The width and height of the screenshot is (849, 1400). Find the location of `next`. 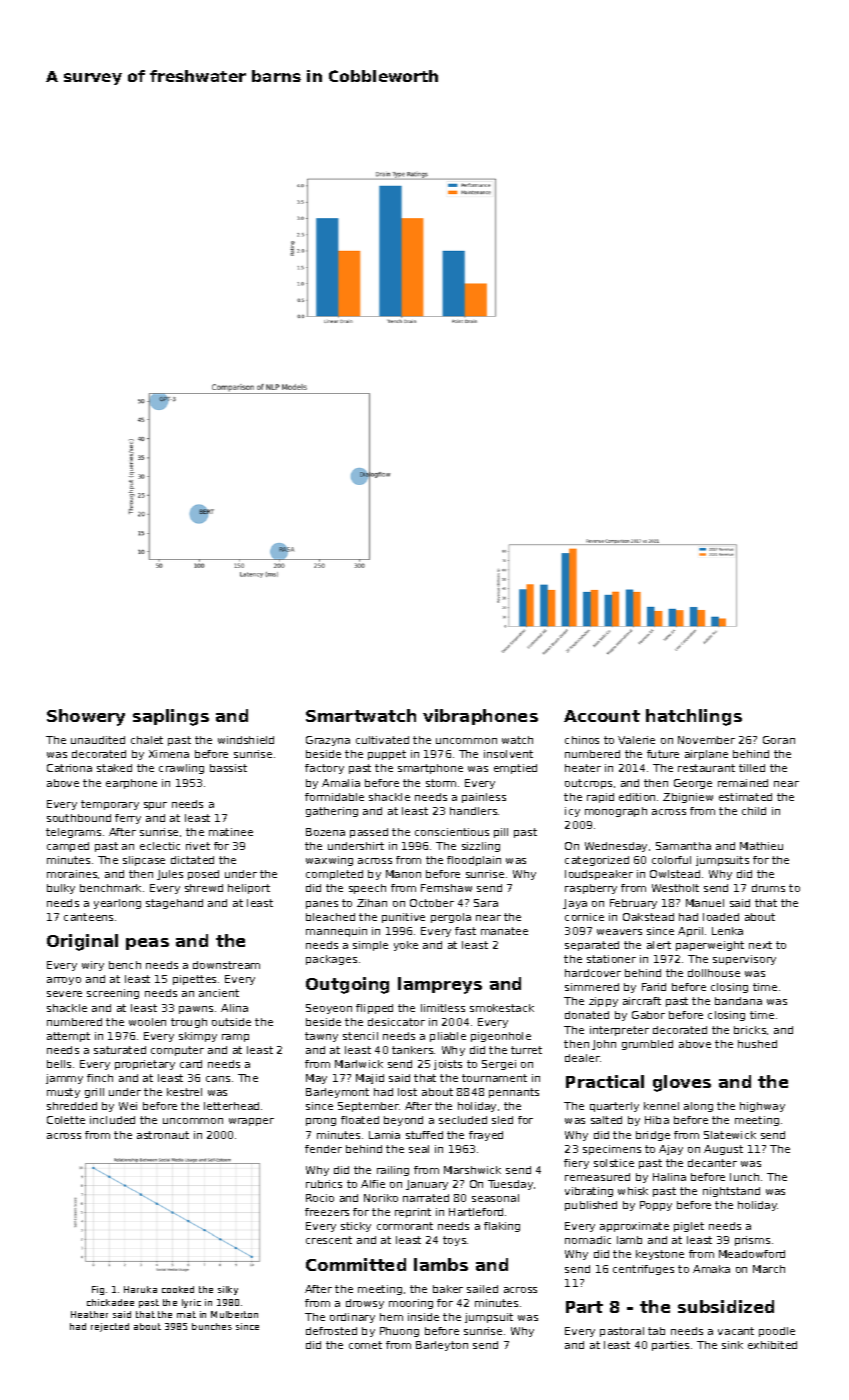

next is located at coordinates (760, 945).
